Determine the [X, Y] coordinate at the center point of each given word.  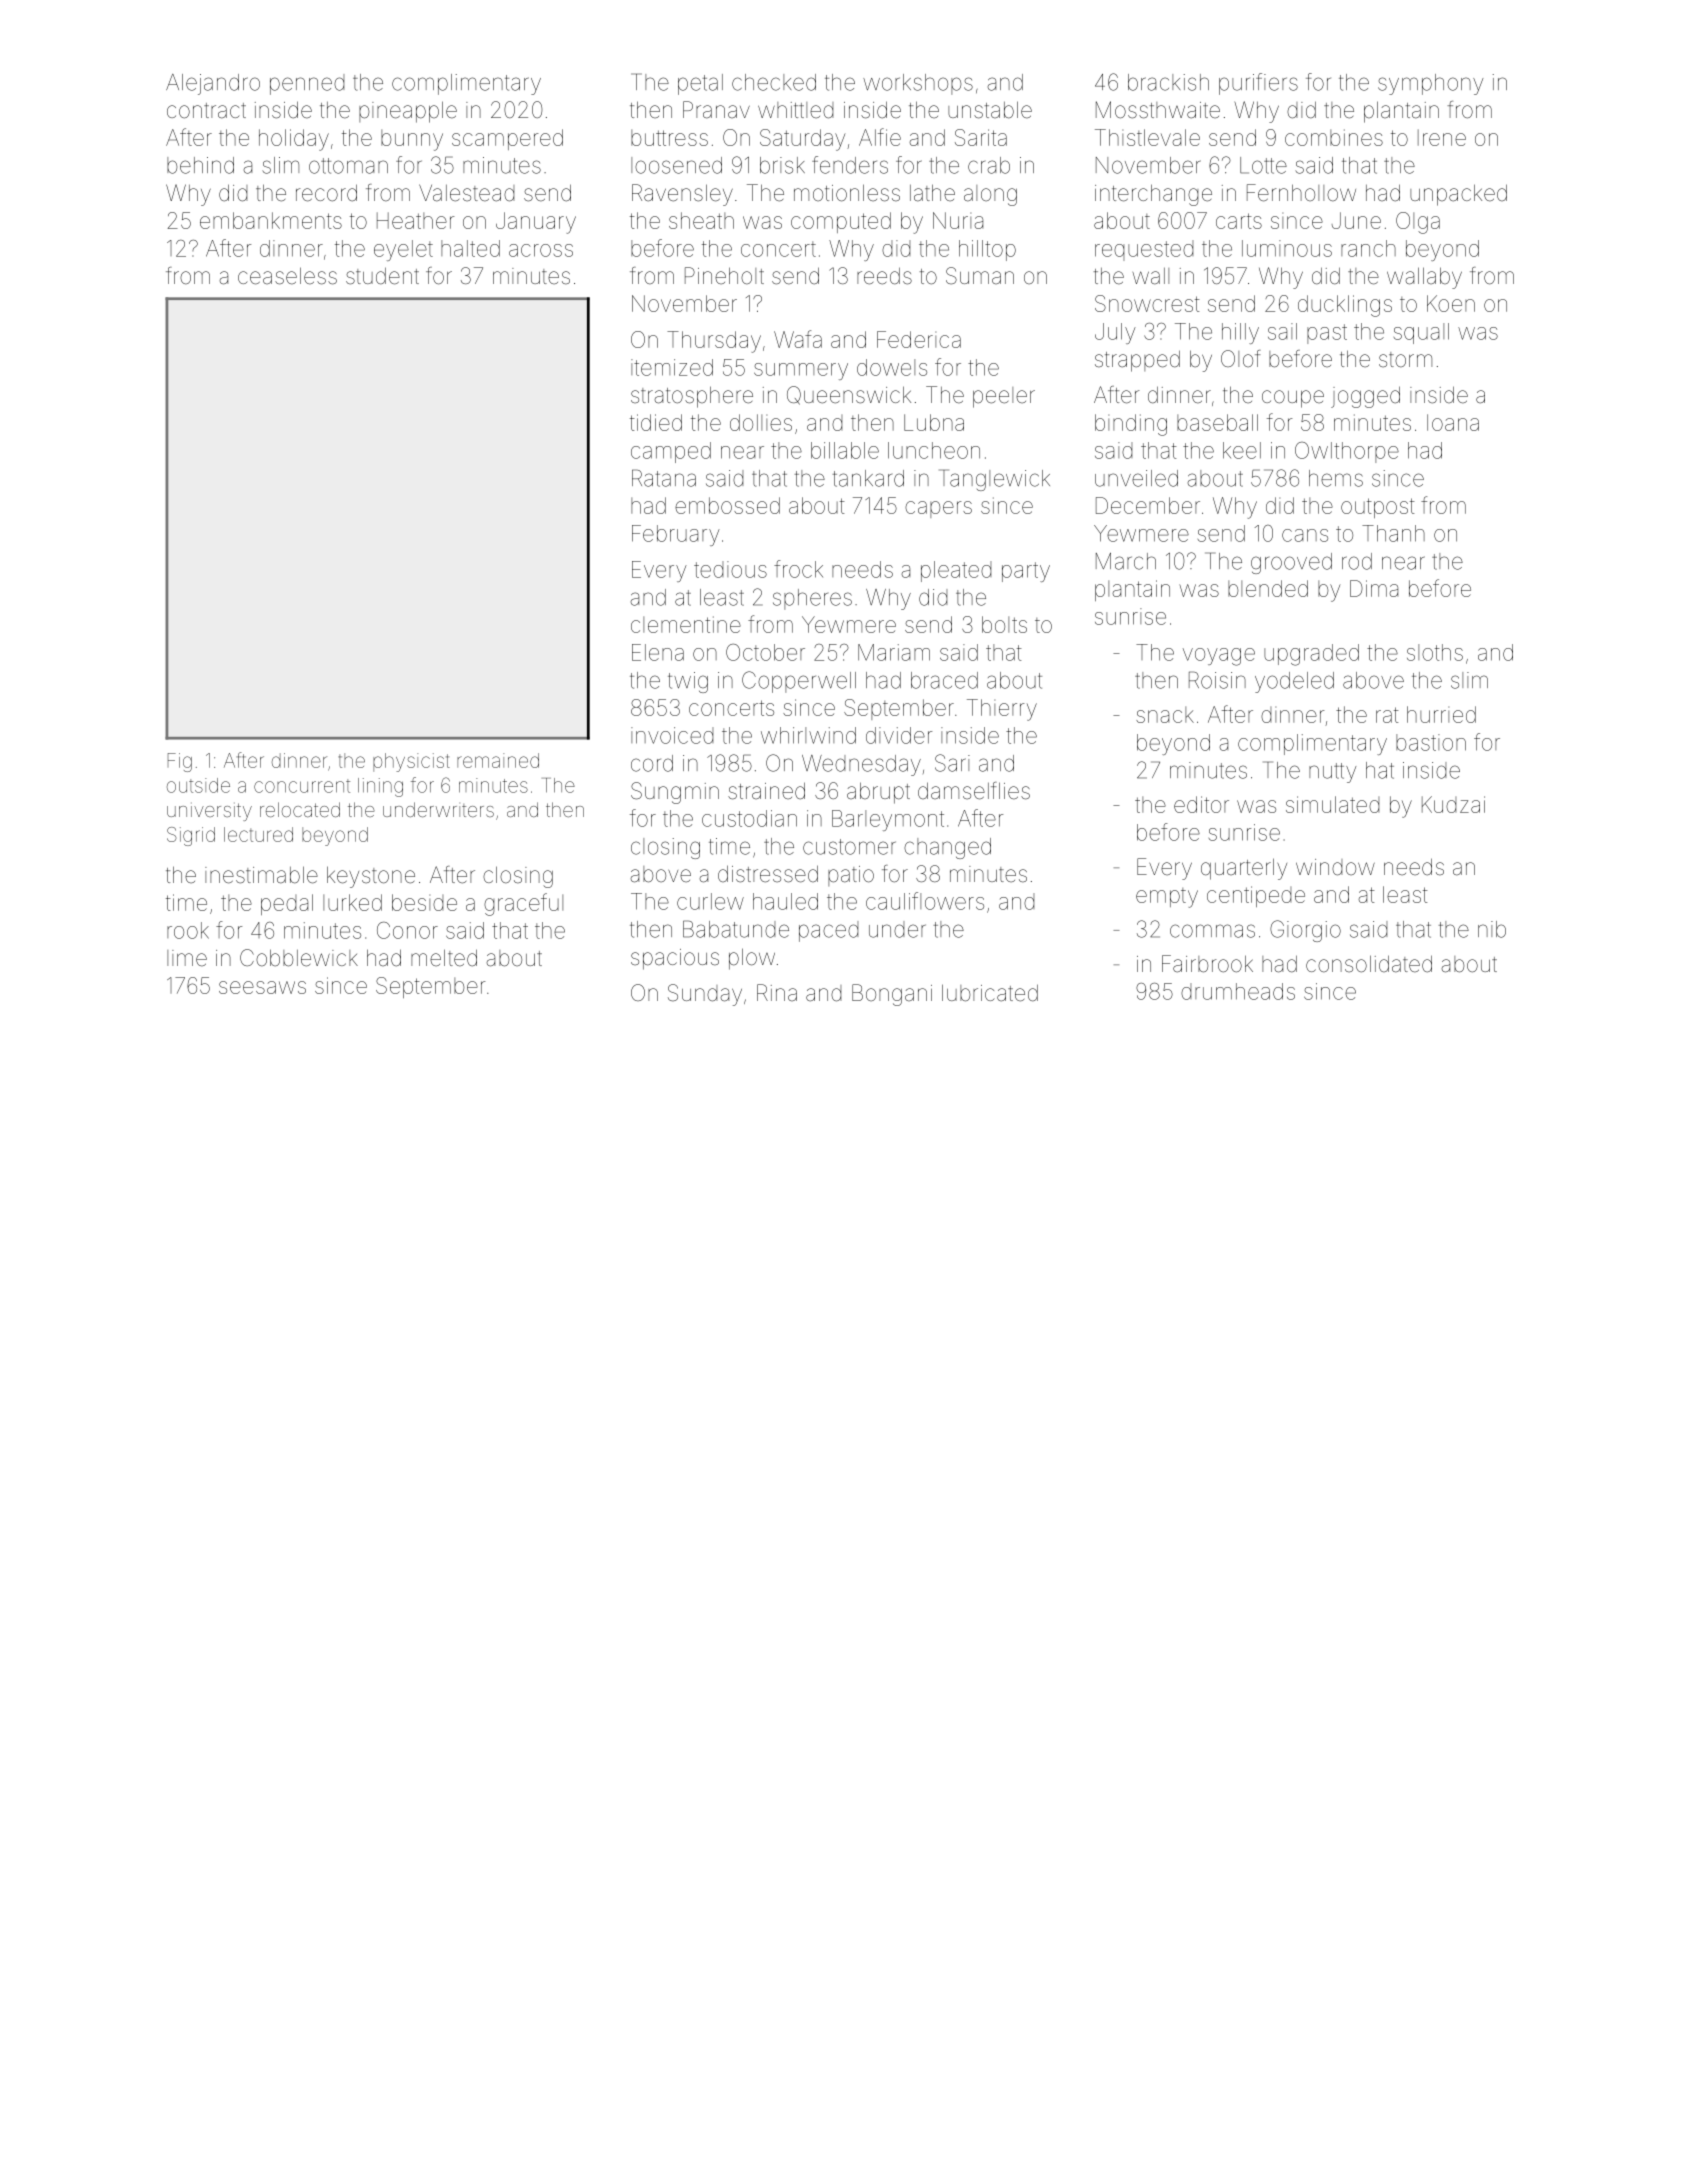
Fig [180, 762]
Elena [658, 652]
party [1026, 572]
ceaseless [287, 276]
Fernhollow [1301, 193]
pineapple [408, 112]
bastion [1431, 742]
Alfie [880, 137]
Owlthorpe [1347, 452]
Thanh [1393, 533]
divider [899, 735]
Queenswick [849, 395]
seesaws [262, 987]
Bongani [892, 995]
